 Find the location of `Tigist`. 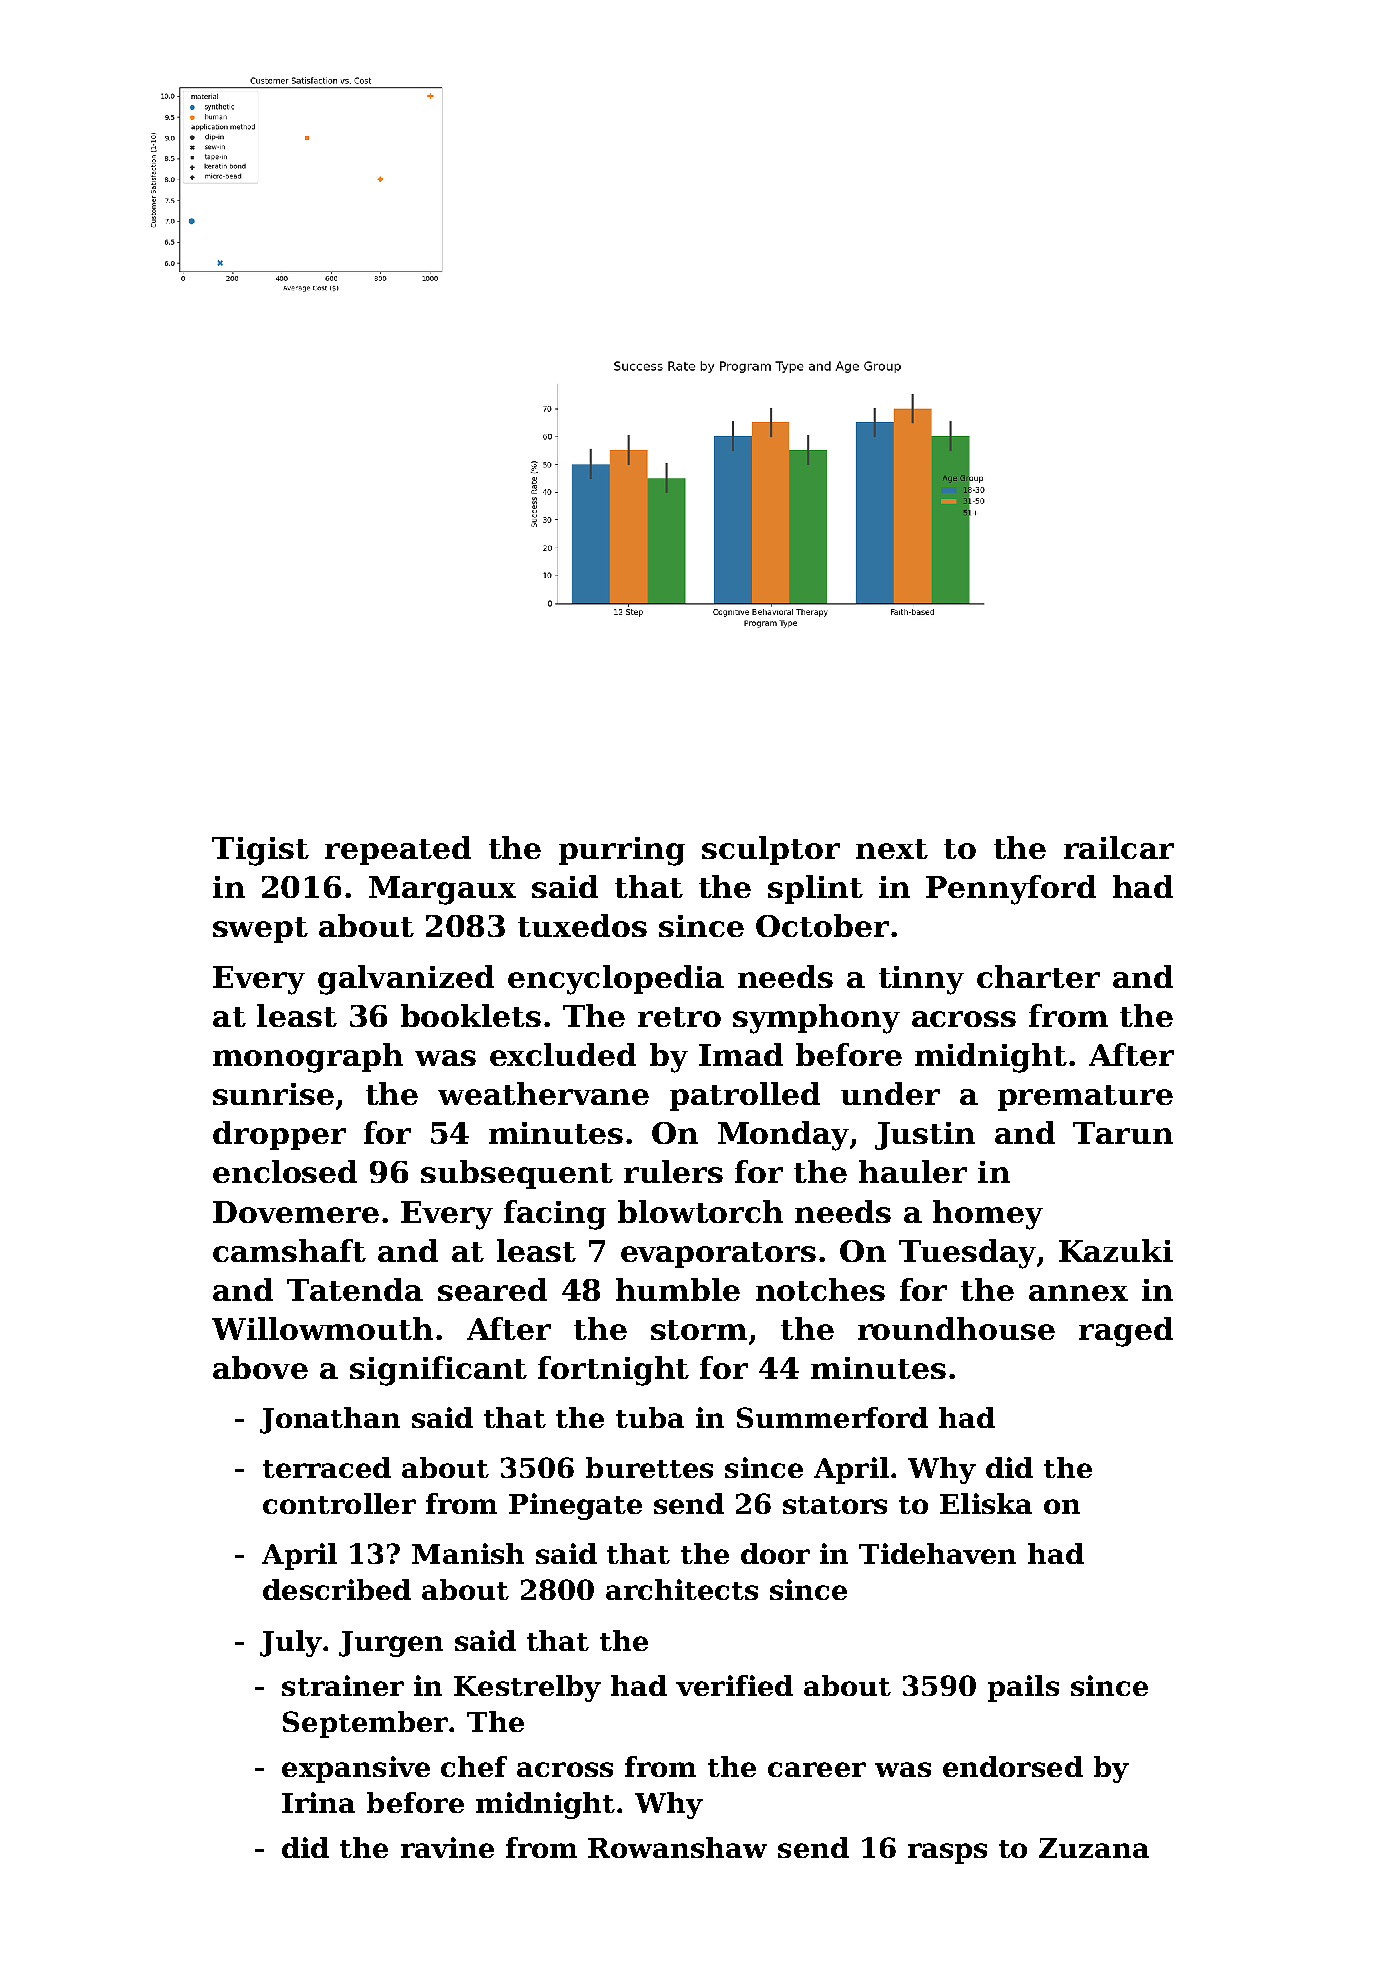

Tigist is located at coordinates (260, 851).
